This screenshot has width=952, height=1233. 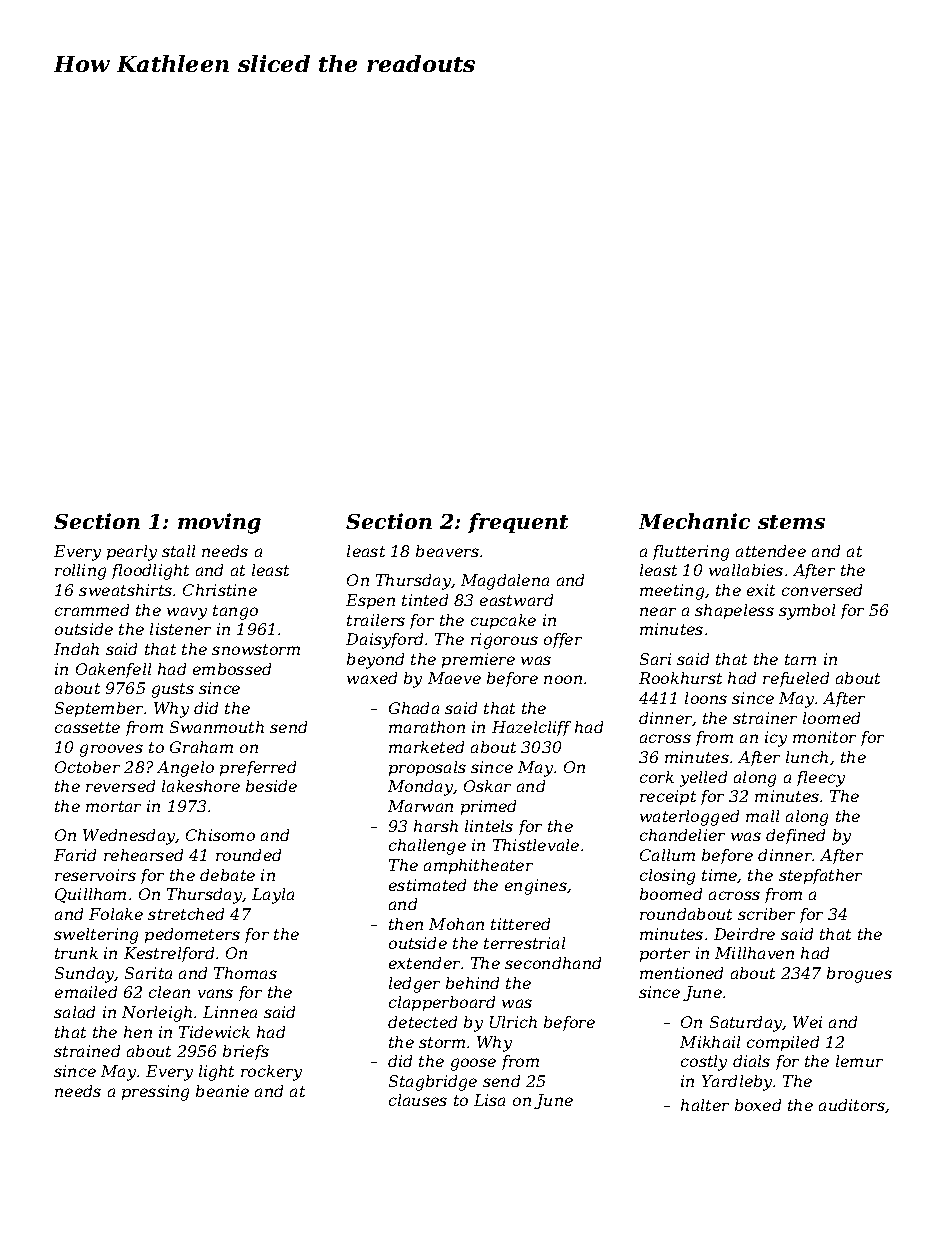 What do you see at coordinates (258, 768) in the screenshot?
I see `preferred` at bounding box center [258, 768].
